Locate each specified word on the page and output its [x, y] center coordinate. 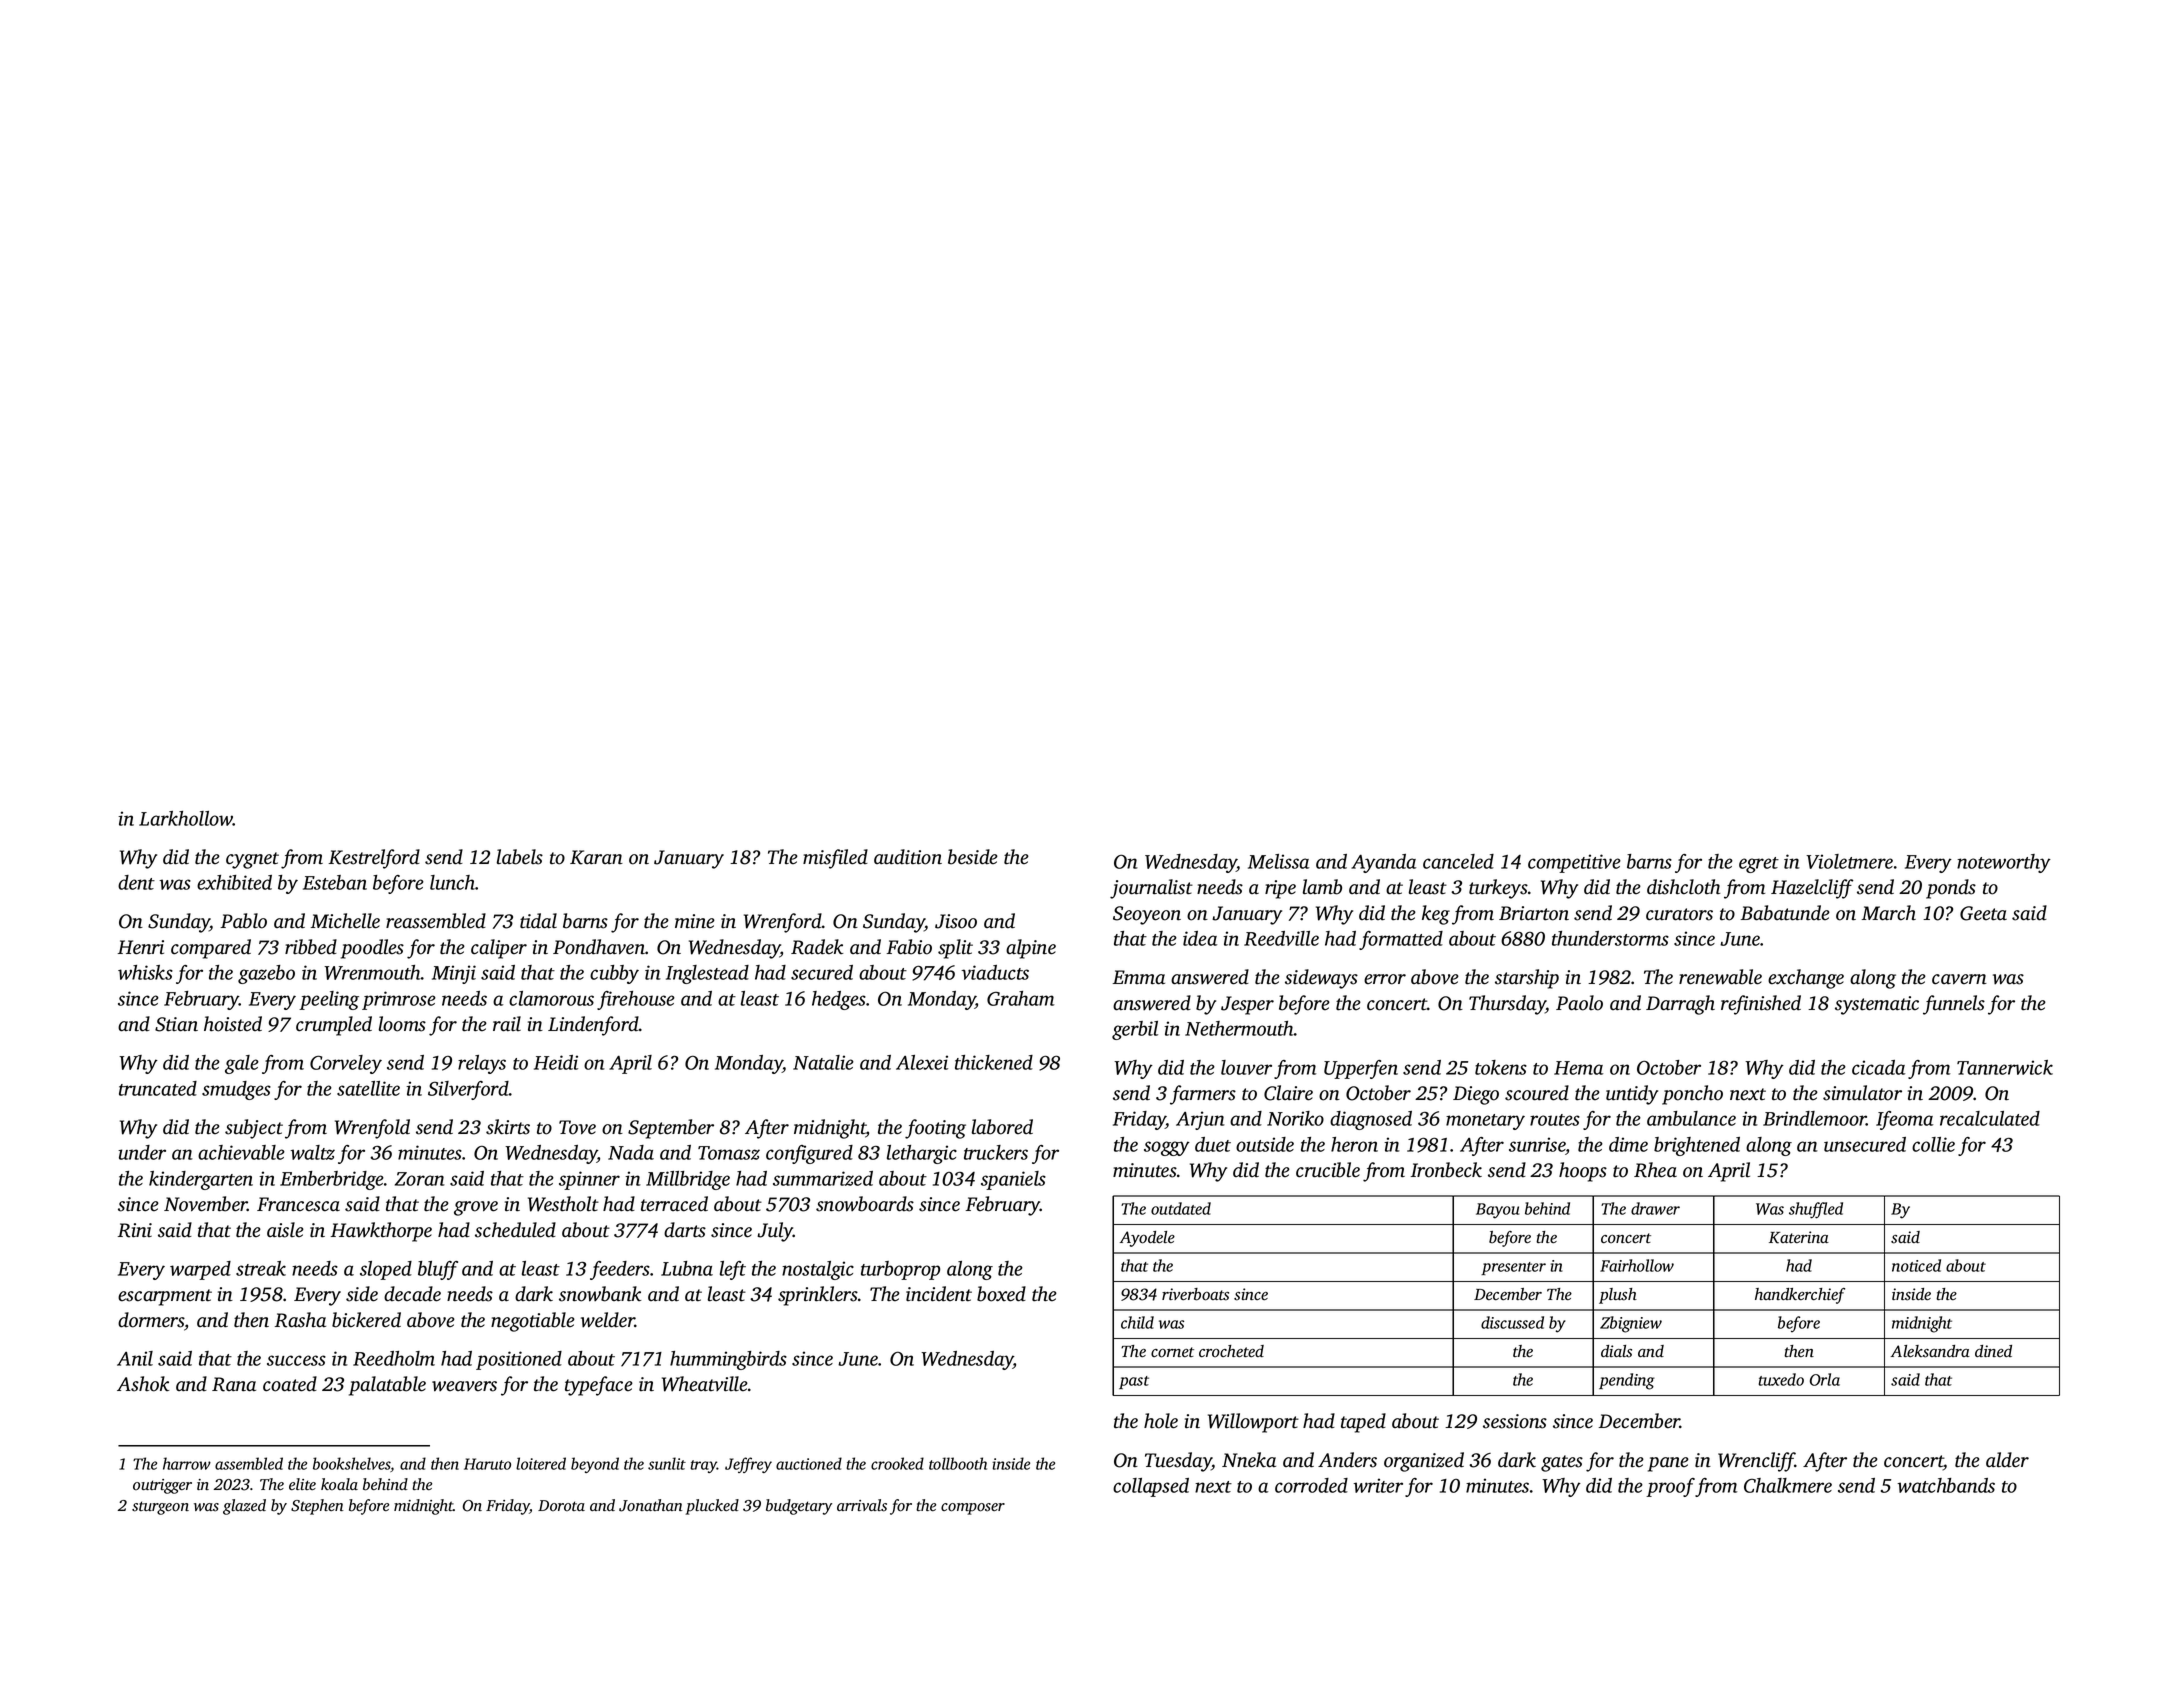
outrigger [162, 1486]
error [1385, 979]
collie [1933, 1144]
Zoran [420, 1179]
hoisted [233, 1024]
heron [1354, 1144]
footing [935, 1129]
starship [1527, 979]
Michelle [345, 921]
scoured [1537, 1093]
